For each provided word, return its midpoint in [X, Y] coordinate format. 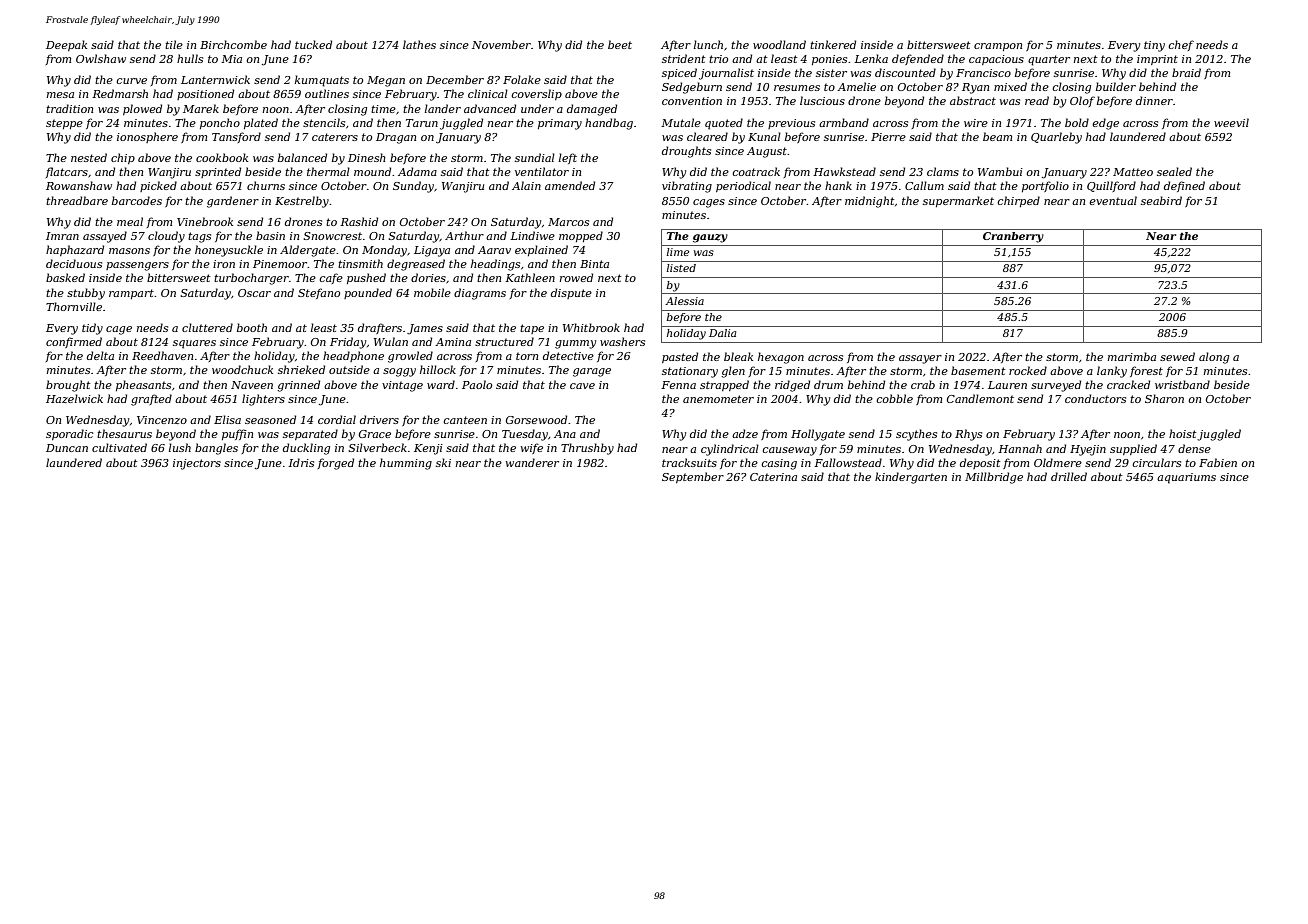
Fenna [678, 385]
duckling [306, 449]
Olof [1082, 101]
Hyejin [1088, 450]
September [693, 477]
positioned [205, 94]
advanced [490, 108]
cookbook [222, 157]
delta [100, 355]
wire [976, 123]
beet [620, 44]
